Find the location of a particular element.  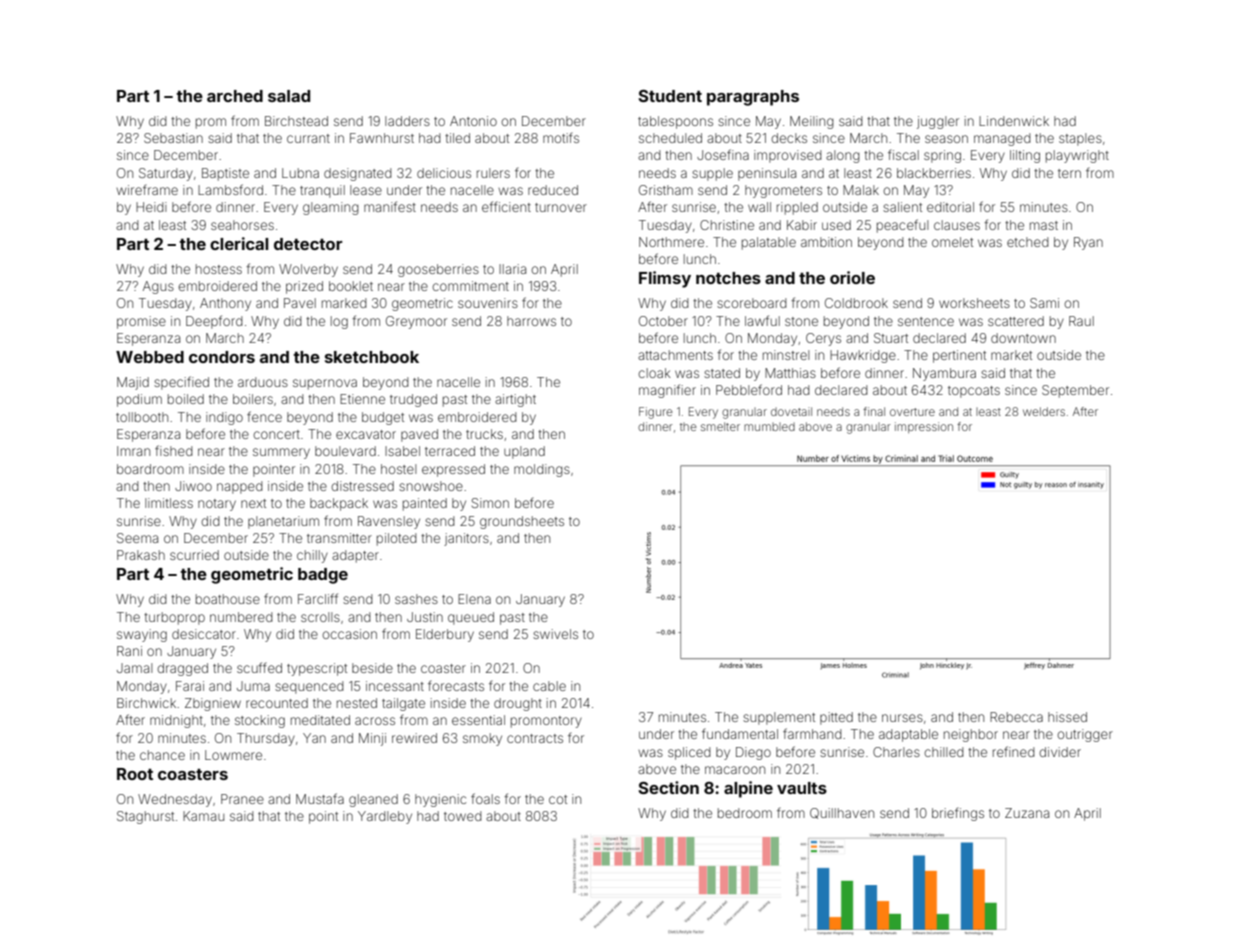

Ilaria is located at coordinates (512, 269).
